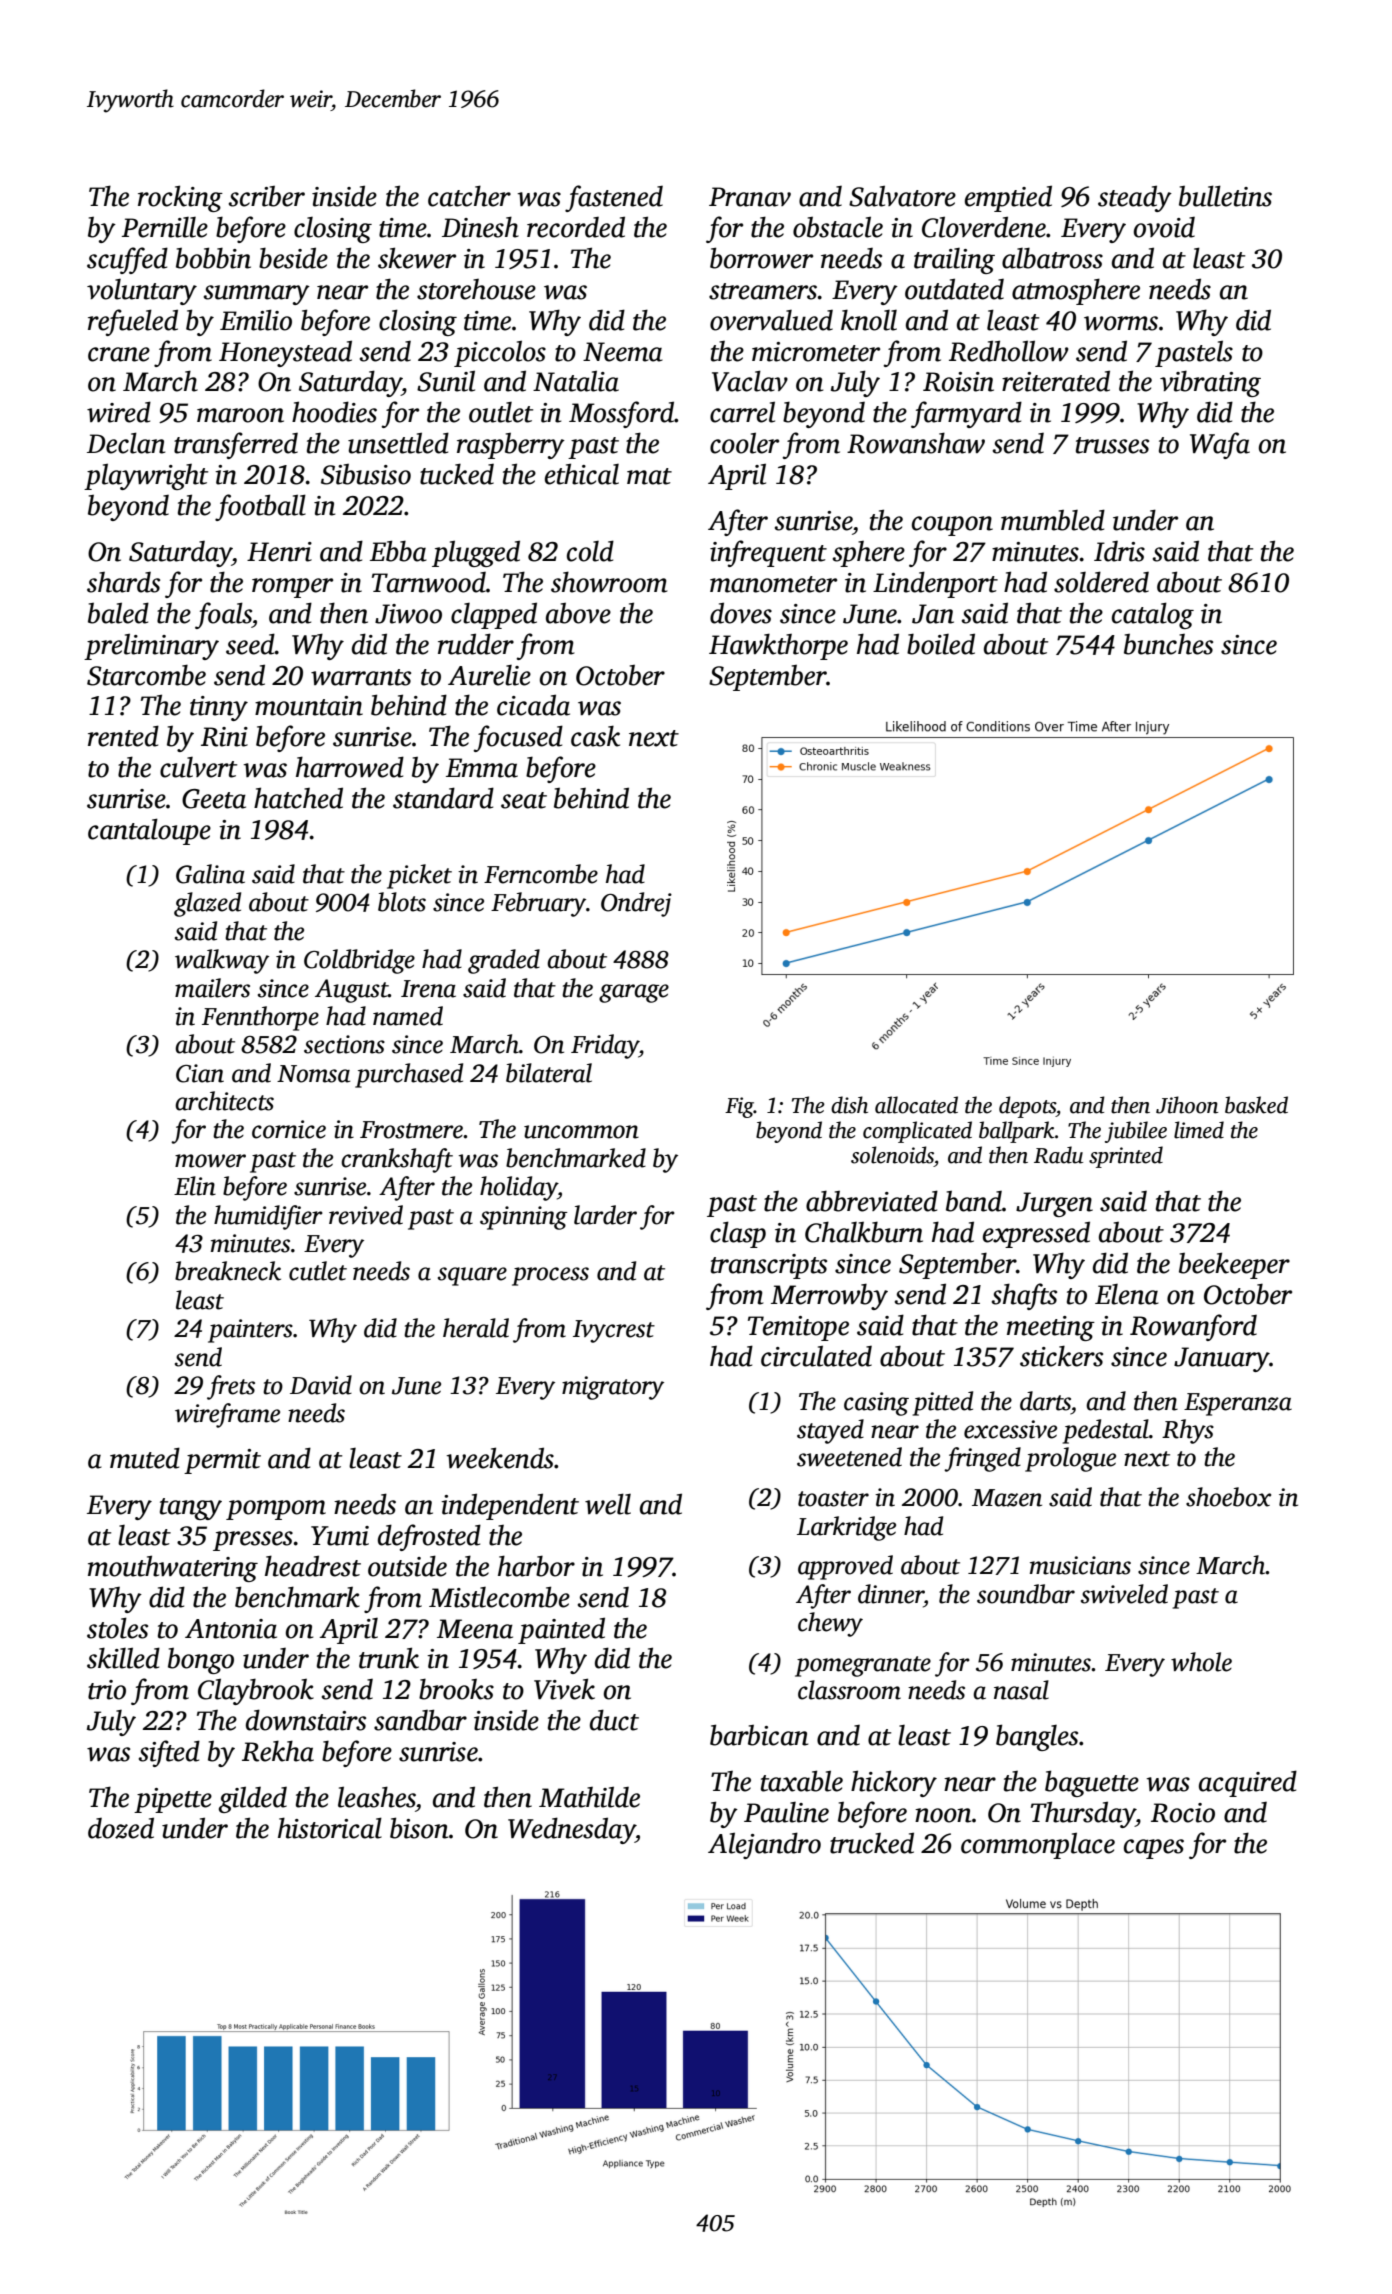  What do you see at coordinates (1017, 1132) in the screenshot?
I see `ballpark` at bounding box center [1017, 1132].
